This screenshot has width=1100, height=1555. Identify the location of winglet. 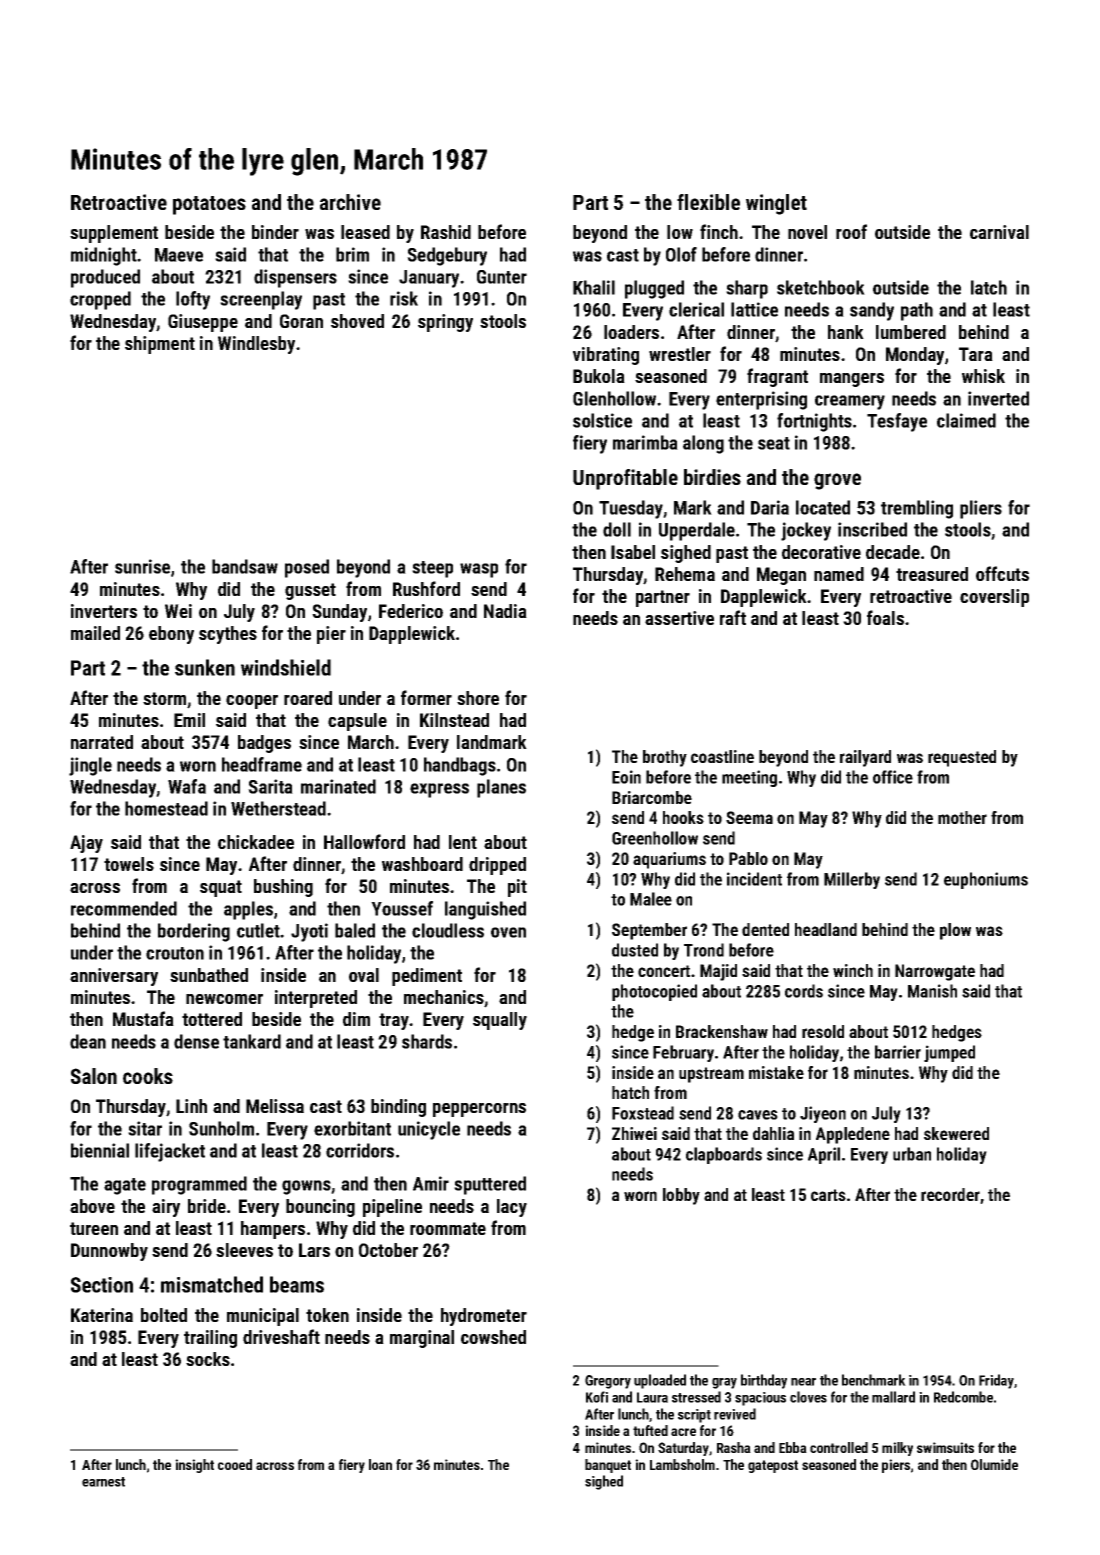
(776, 204).
